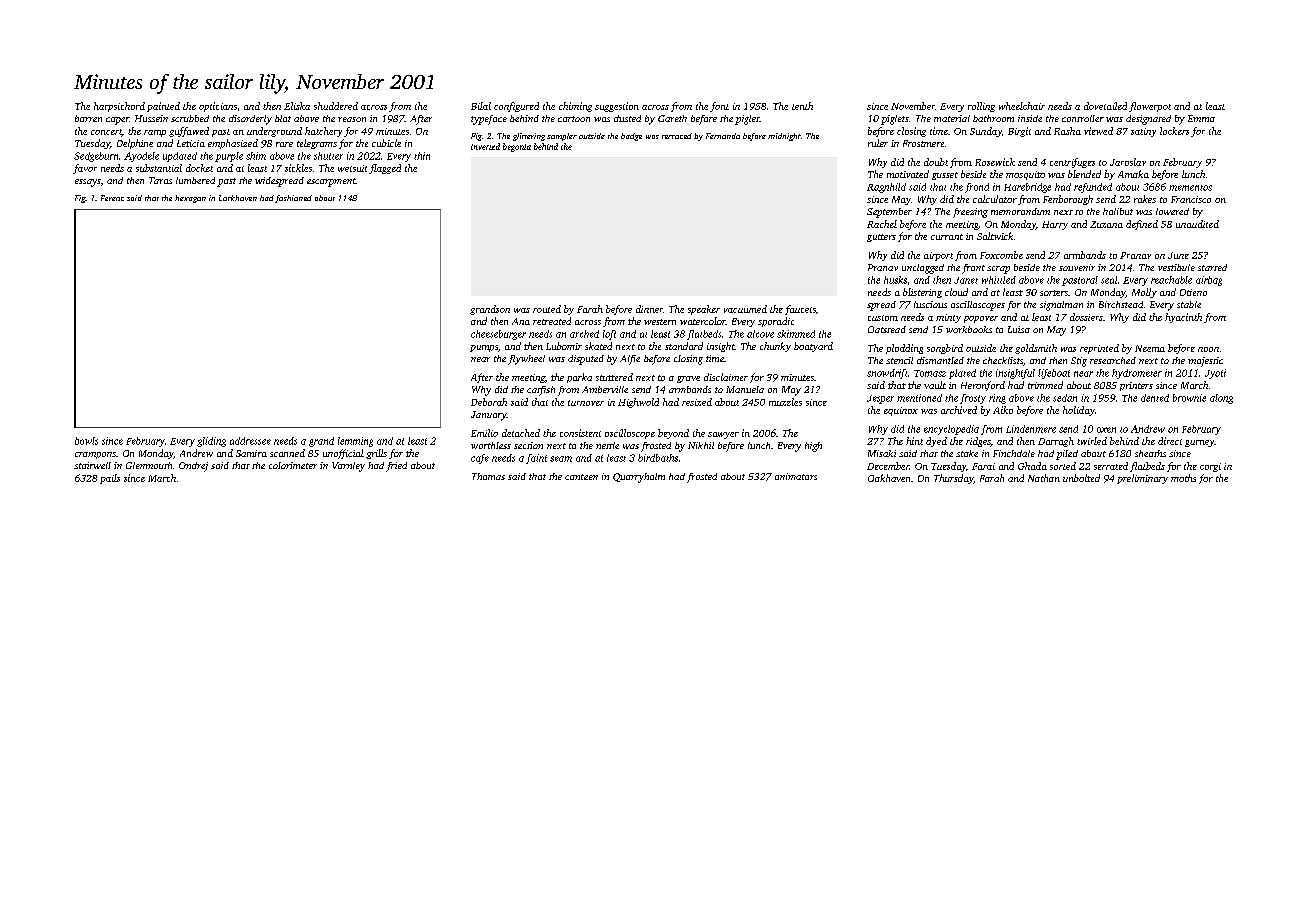 This image has height=924, width=1308. I want to click on guffawed, so click(189, 132).
